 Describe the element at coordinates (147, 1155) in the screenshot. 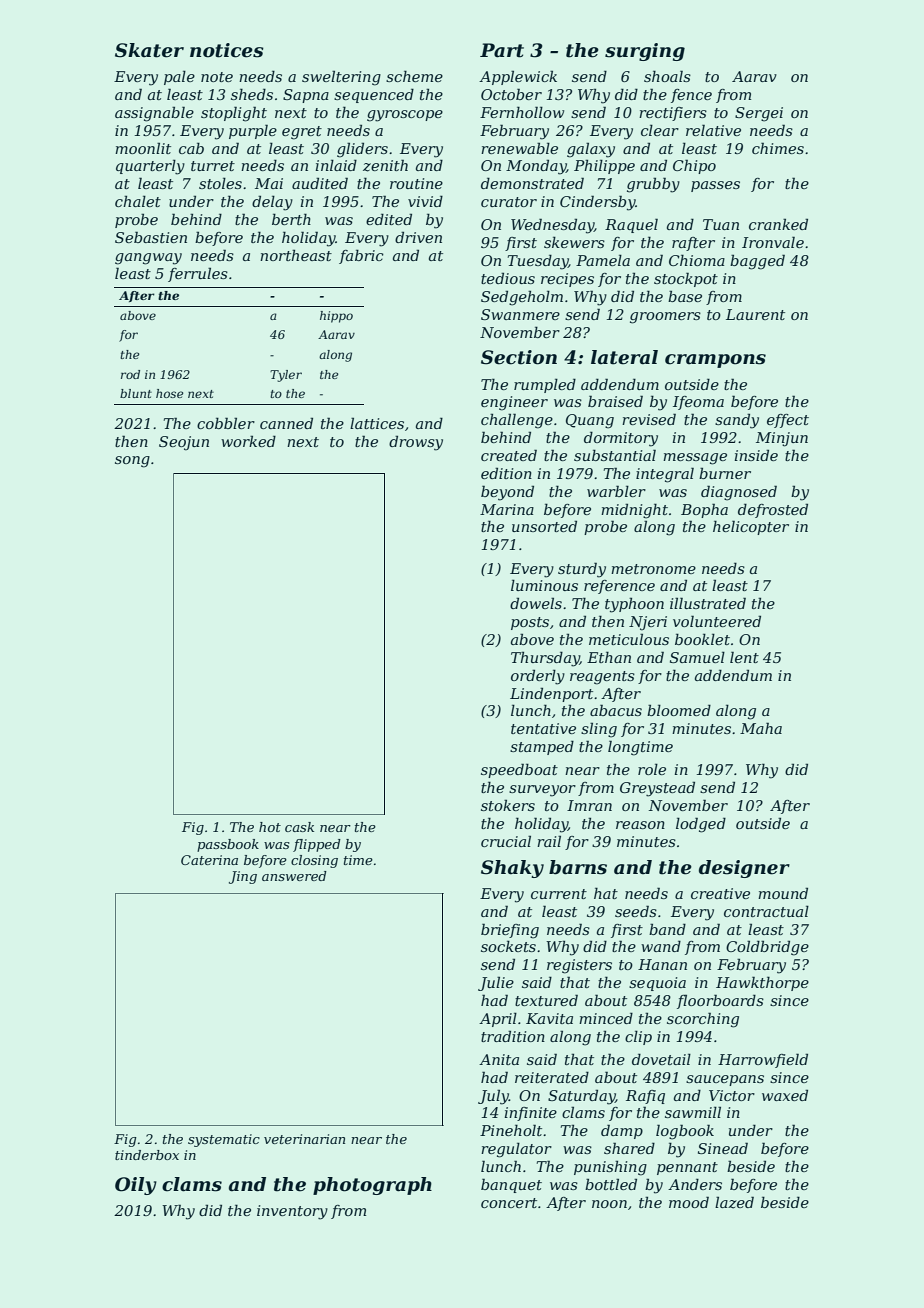

I see `tinderbox` at that location.
